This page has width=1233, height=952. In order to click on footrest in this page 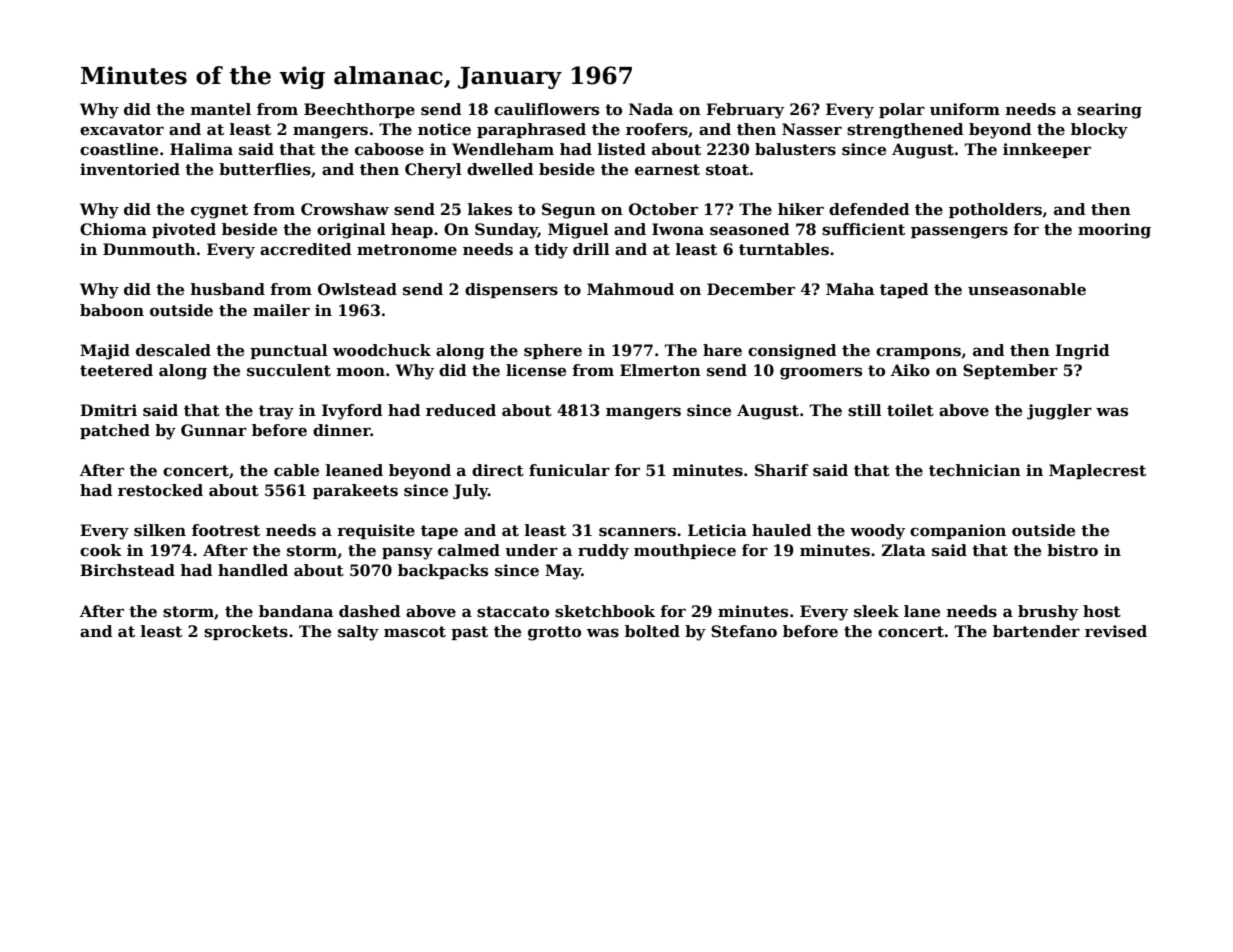, I will do `click(226, 530)`.
